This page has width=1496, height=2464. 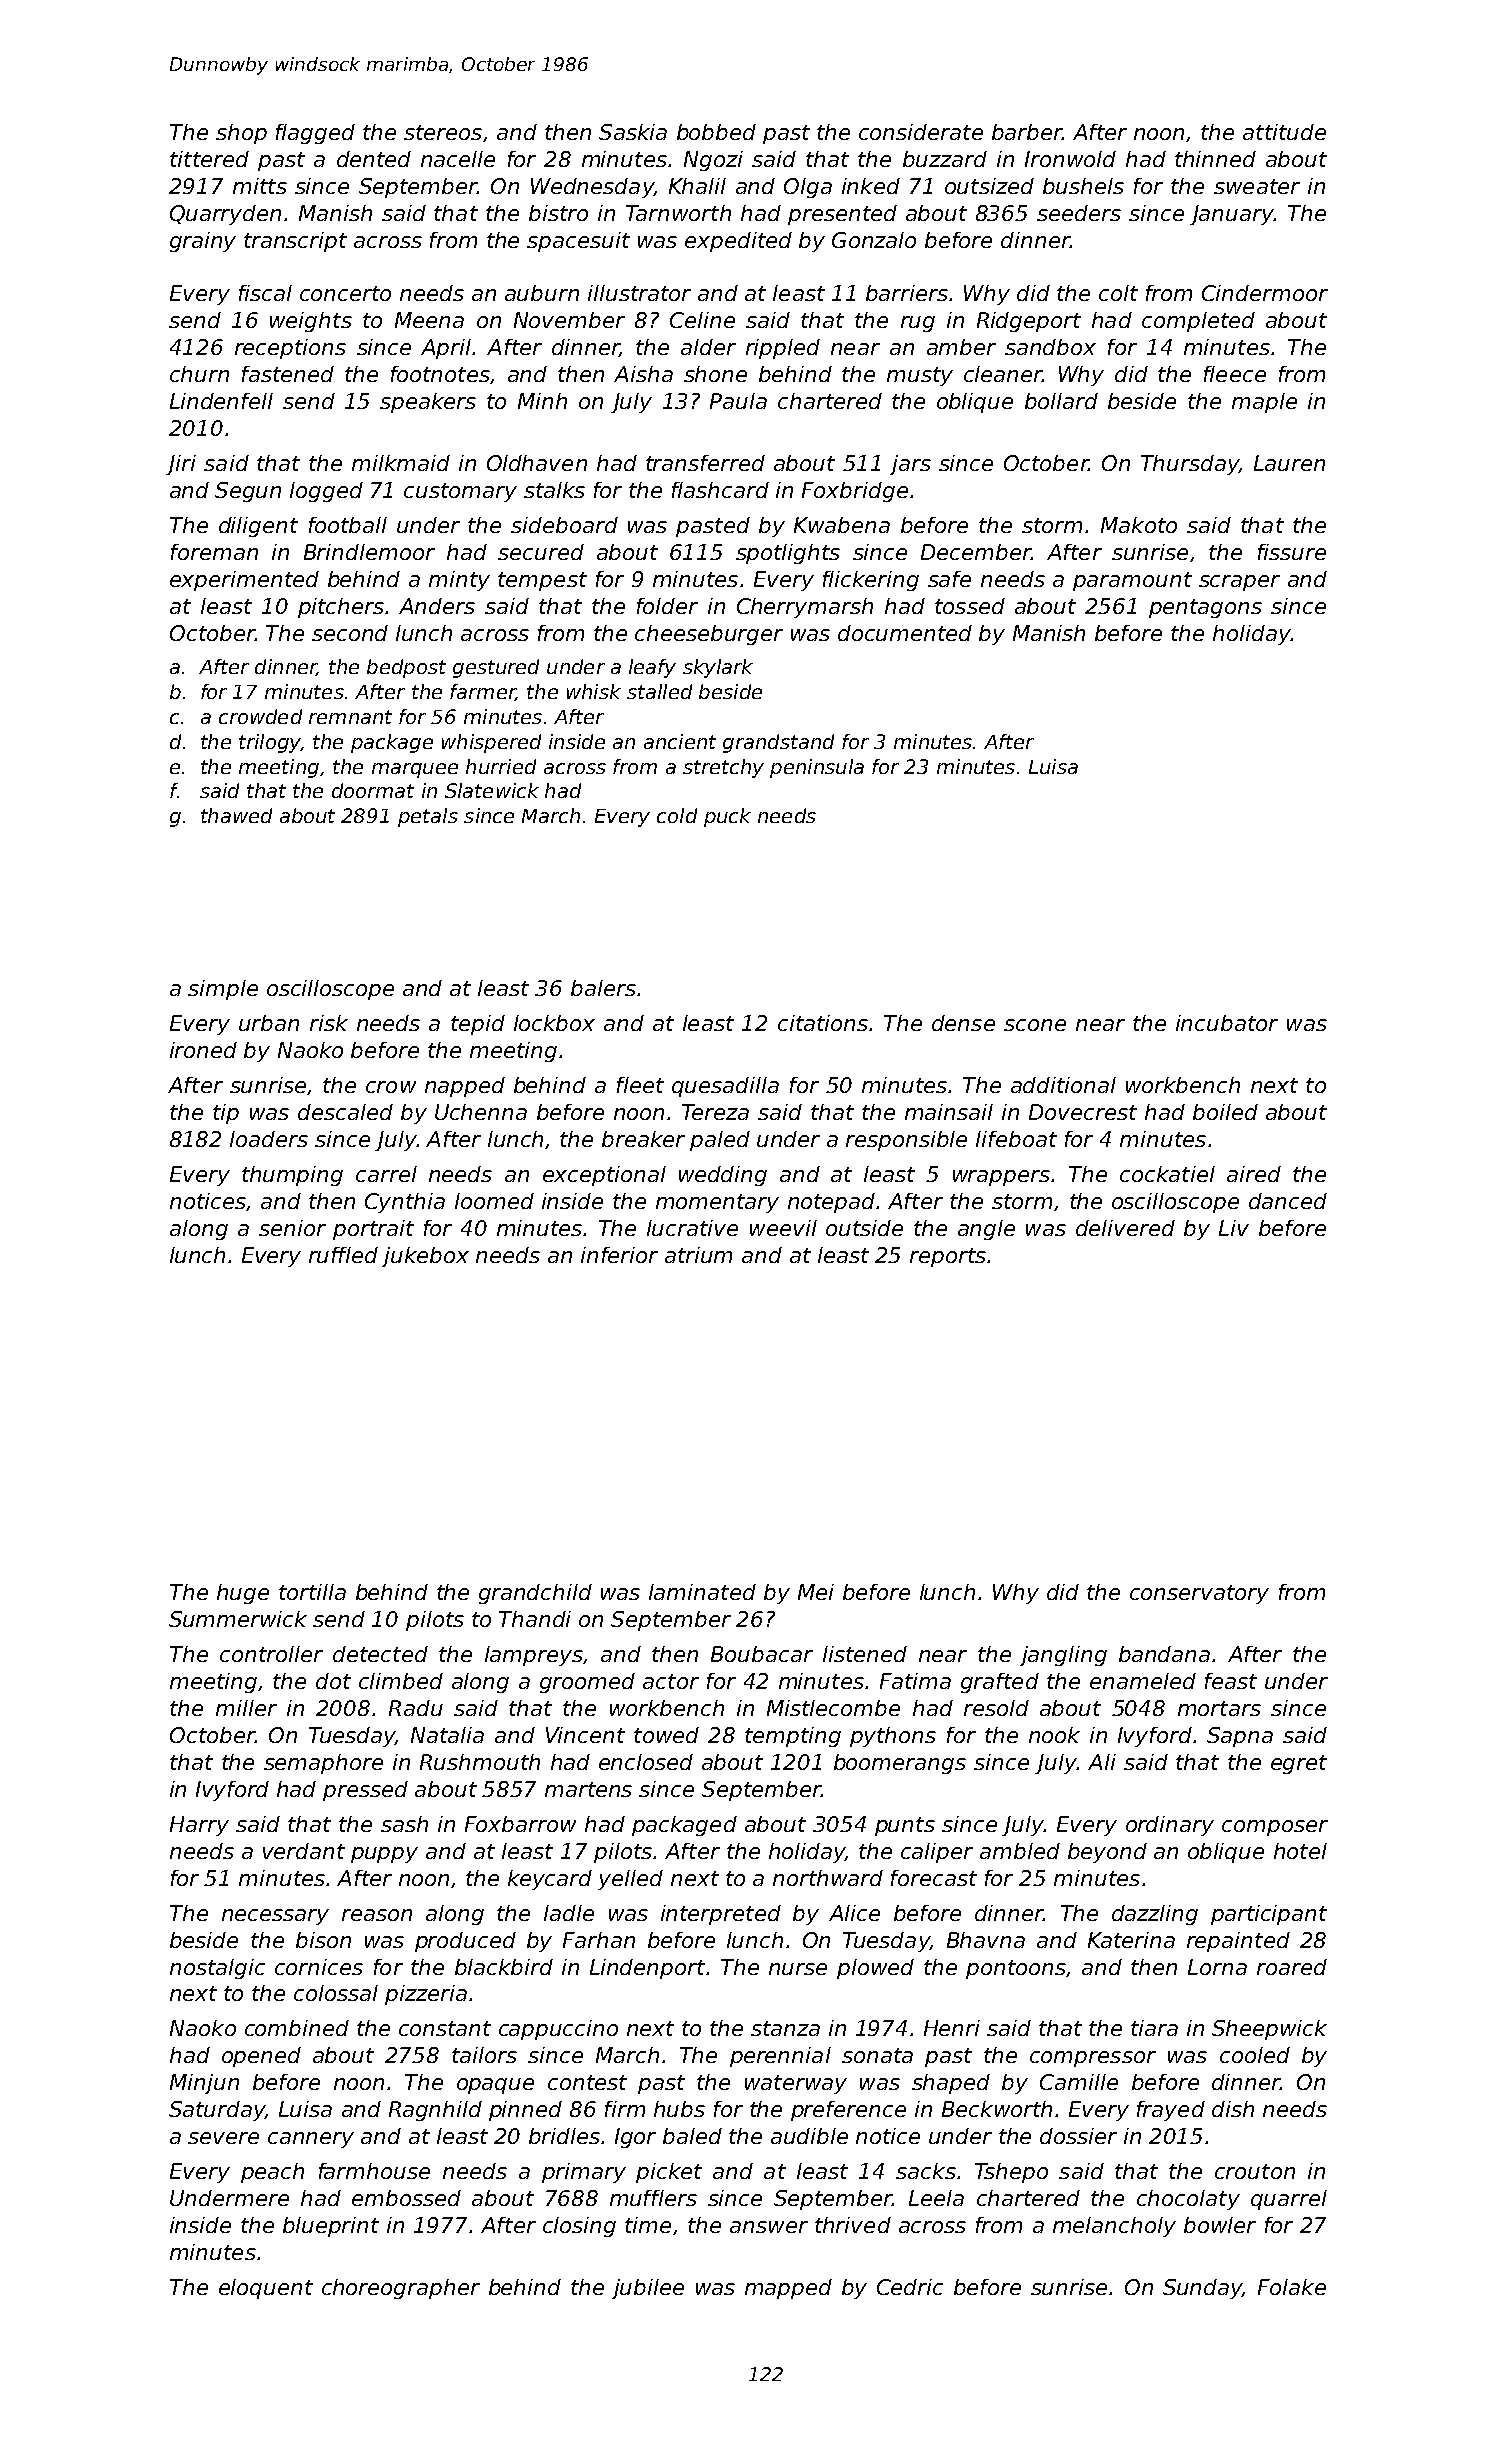 I want to click on incubator, so click(x=1227, y=1023).
